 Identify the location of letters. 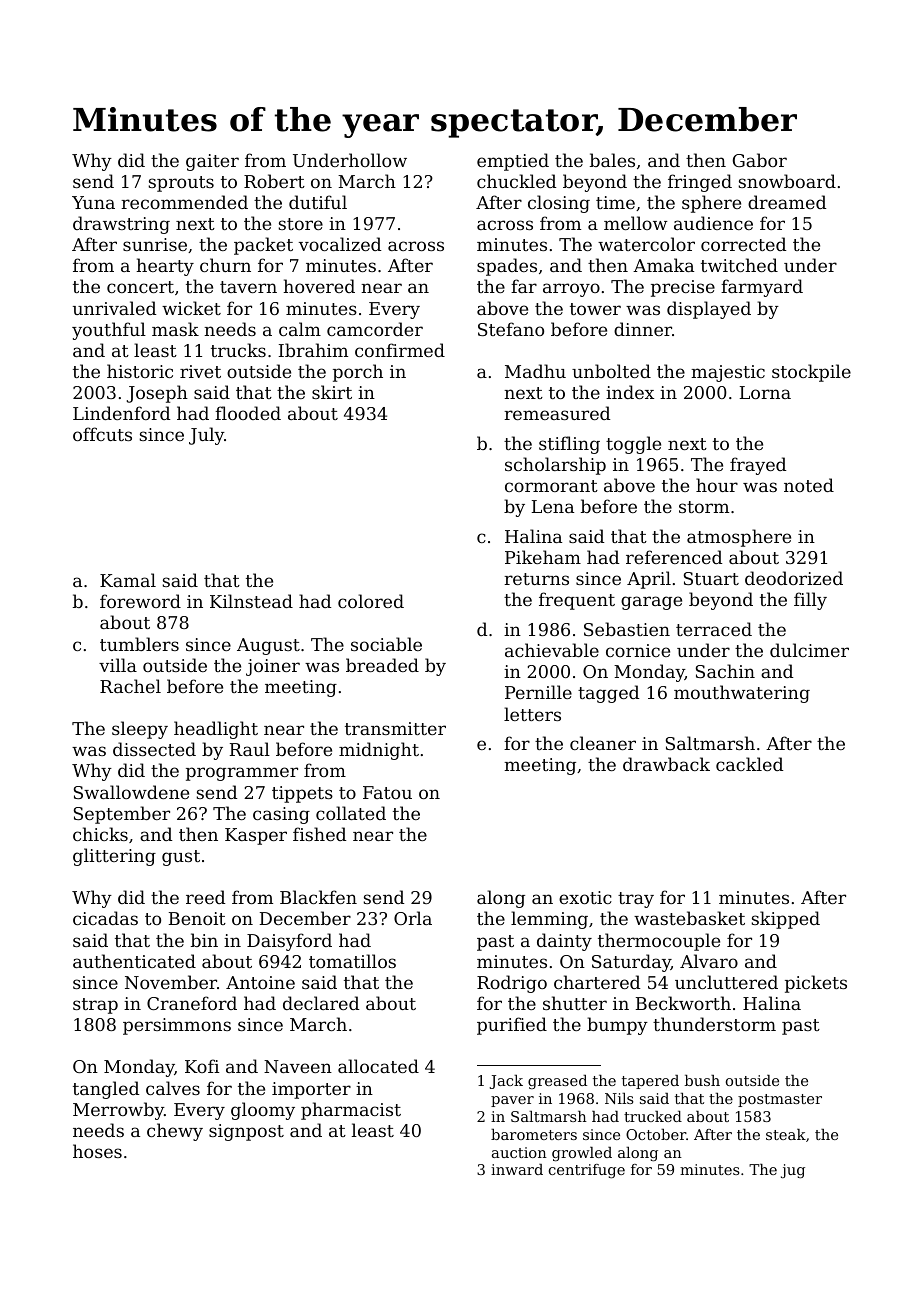
(532, 714).
